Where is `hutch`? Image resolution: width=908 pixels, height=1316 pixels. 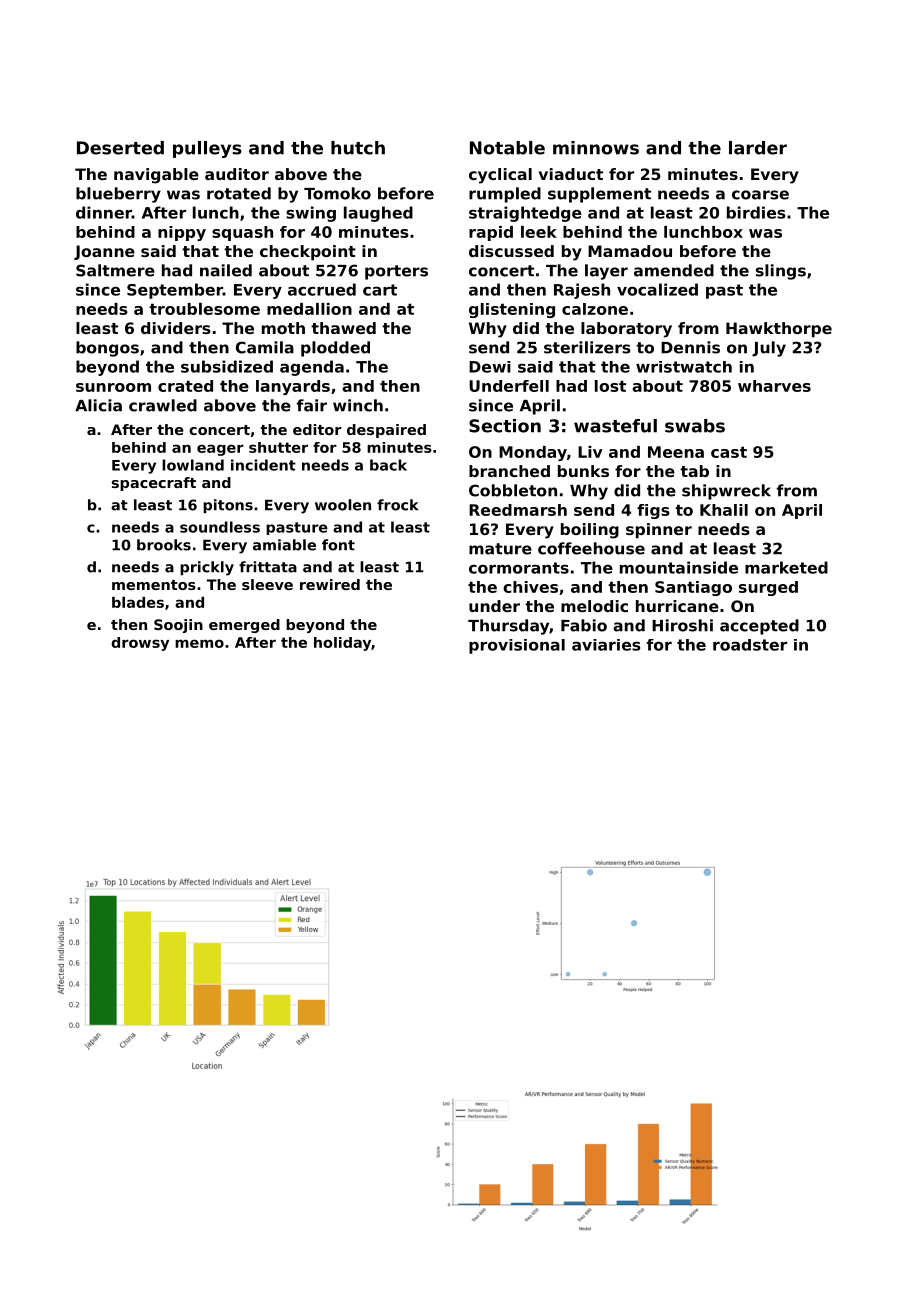
hutch is located at coordinates (358, 148).
